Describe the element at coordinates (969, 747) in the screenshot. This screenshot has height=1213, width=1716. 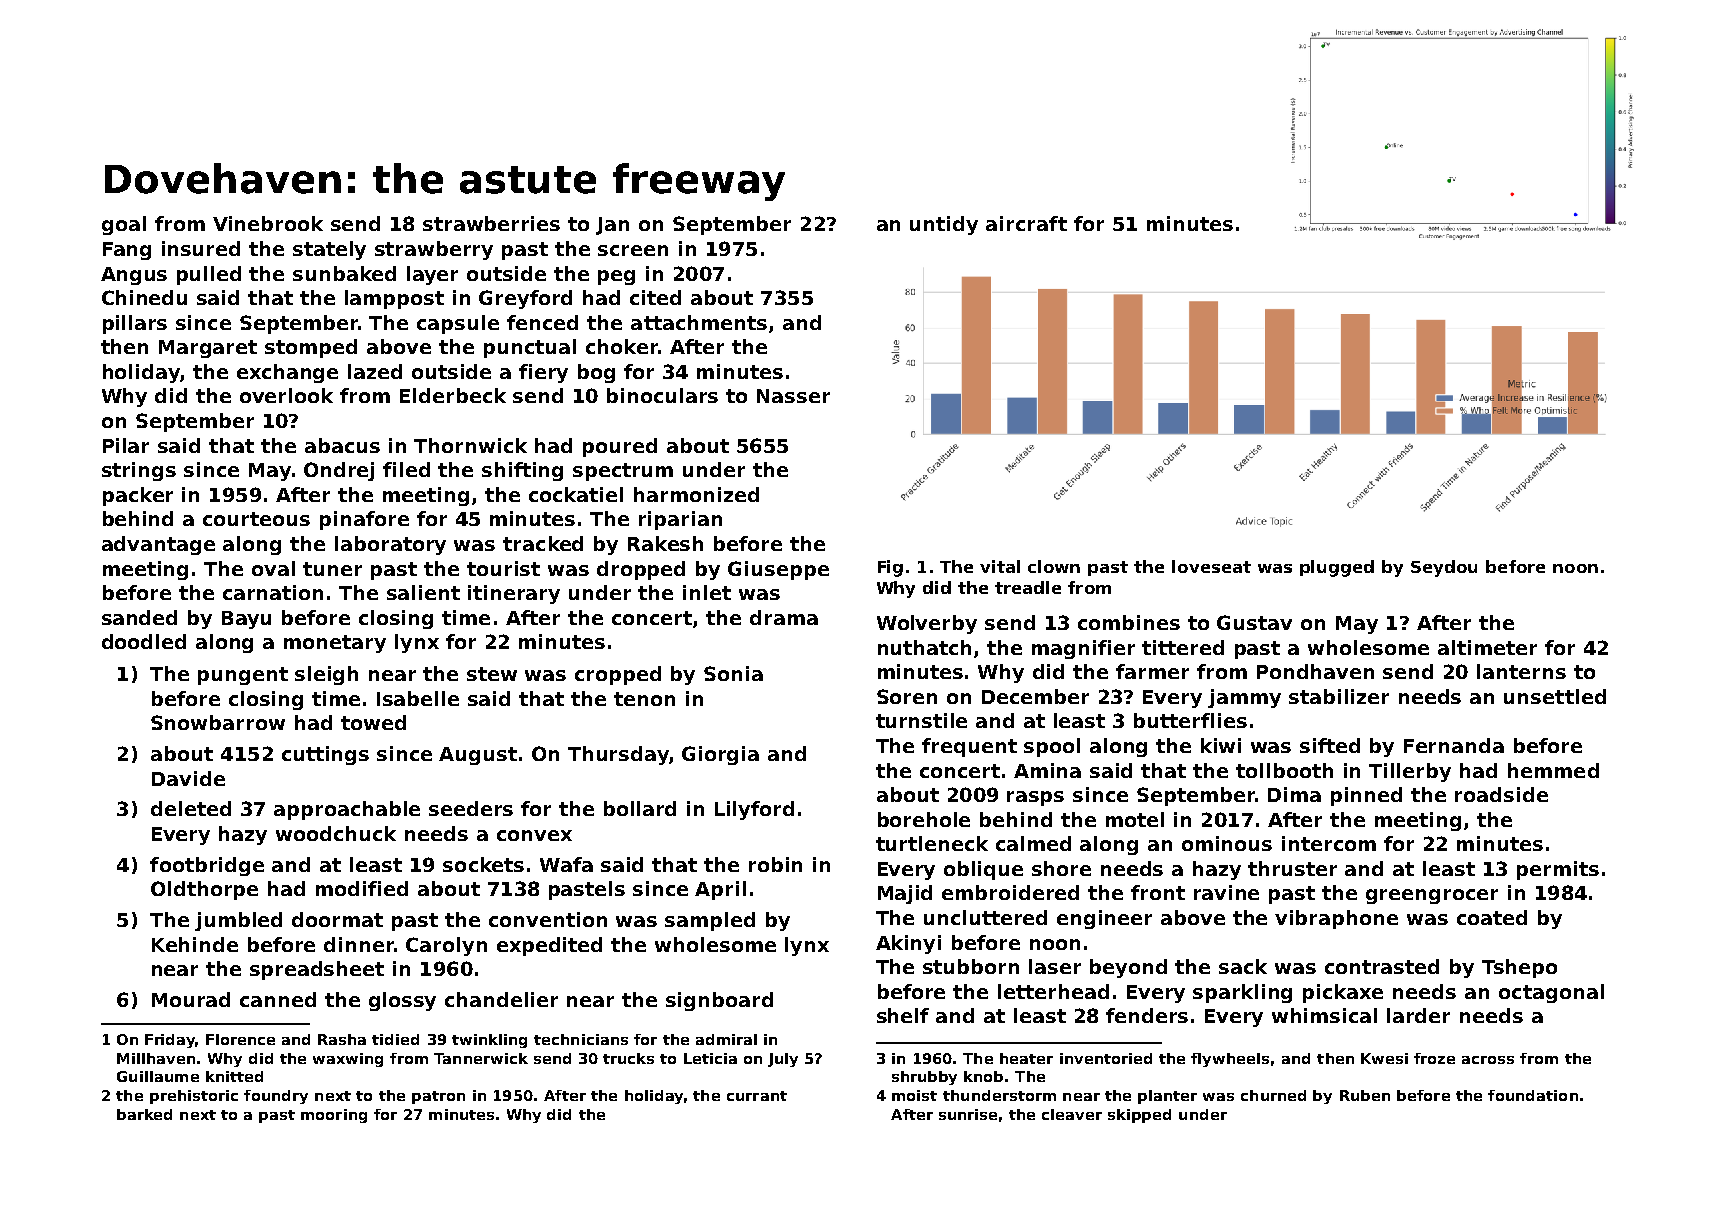
I see `frequent` at that location.
